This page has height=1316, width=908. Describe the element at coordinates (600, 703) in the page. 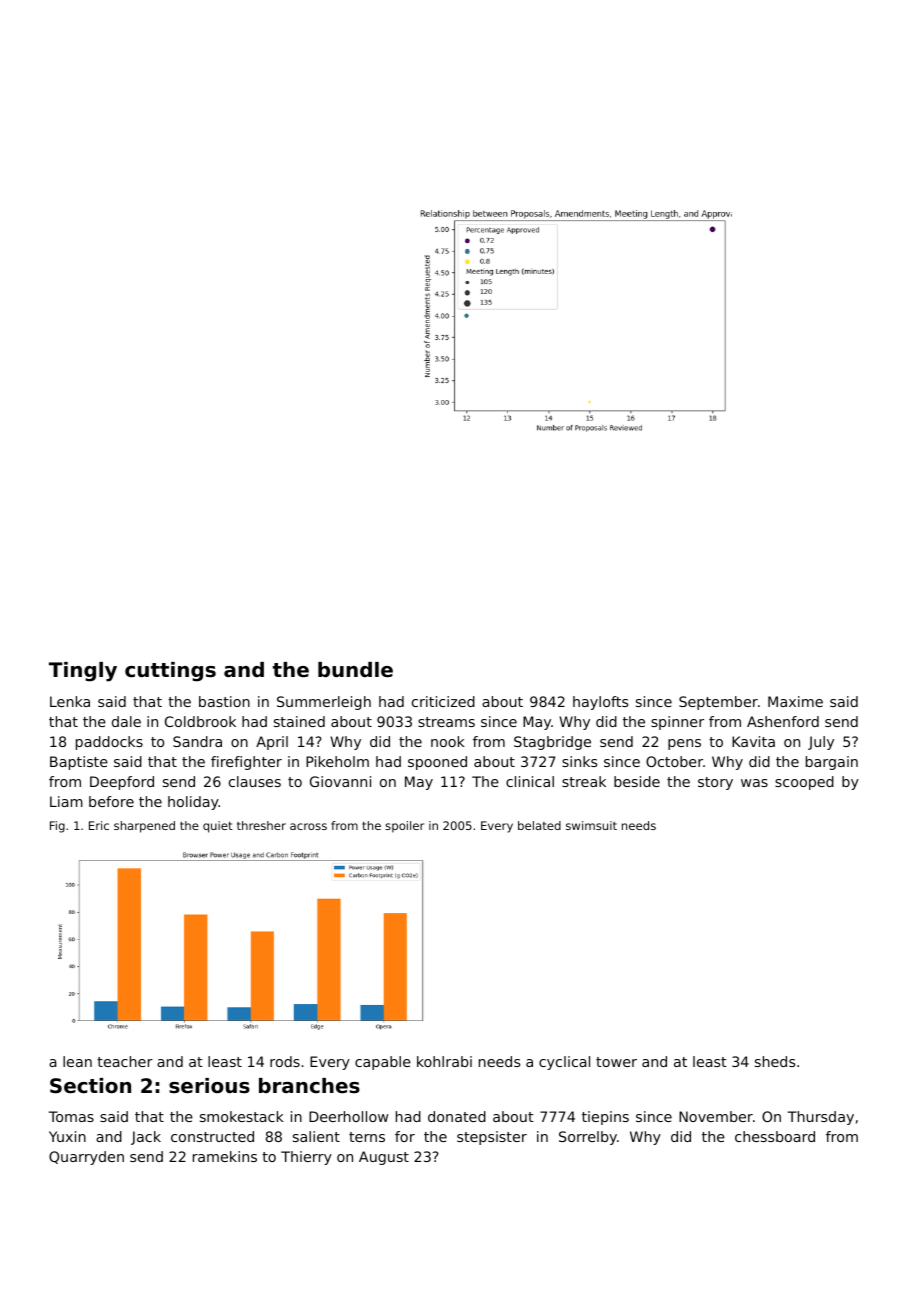

I see `haylofts` at that location.
